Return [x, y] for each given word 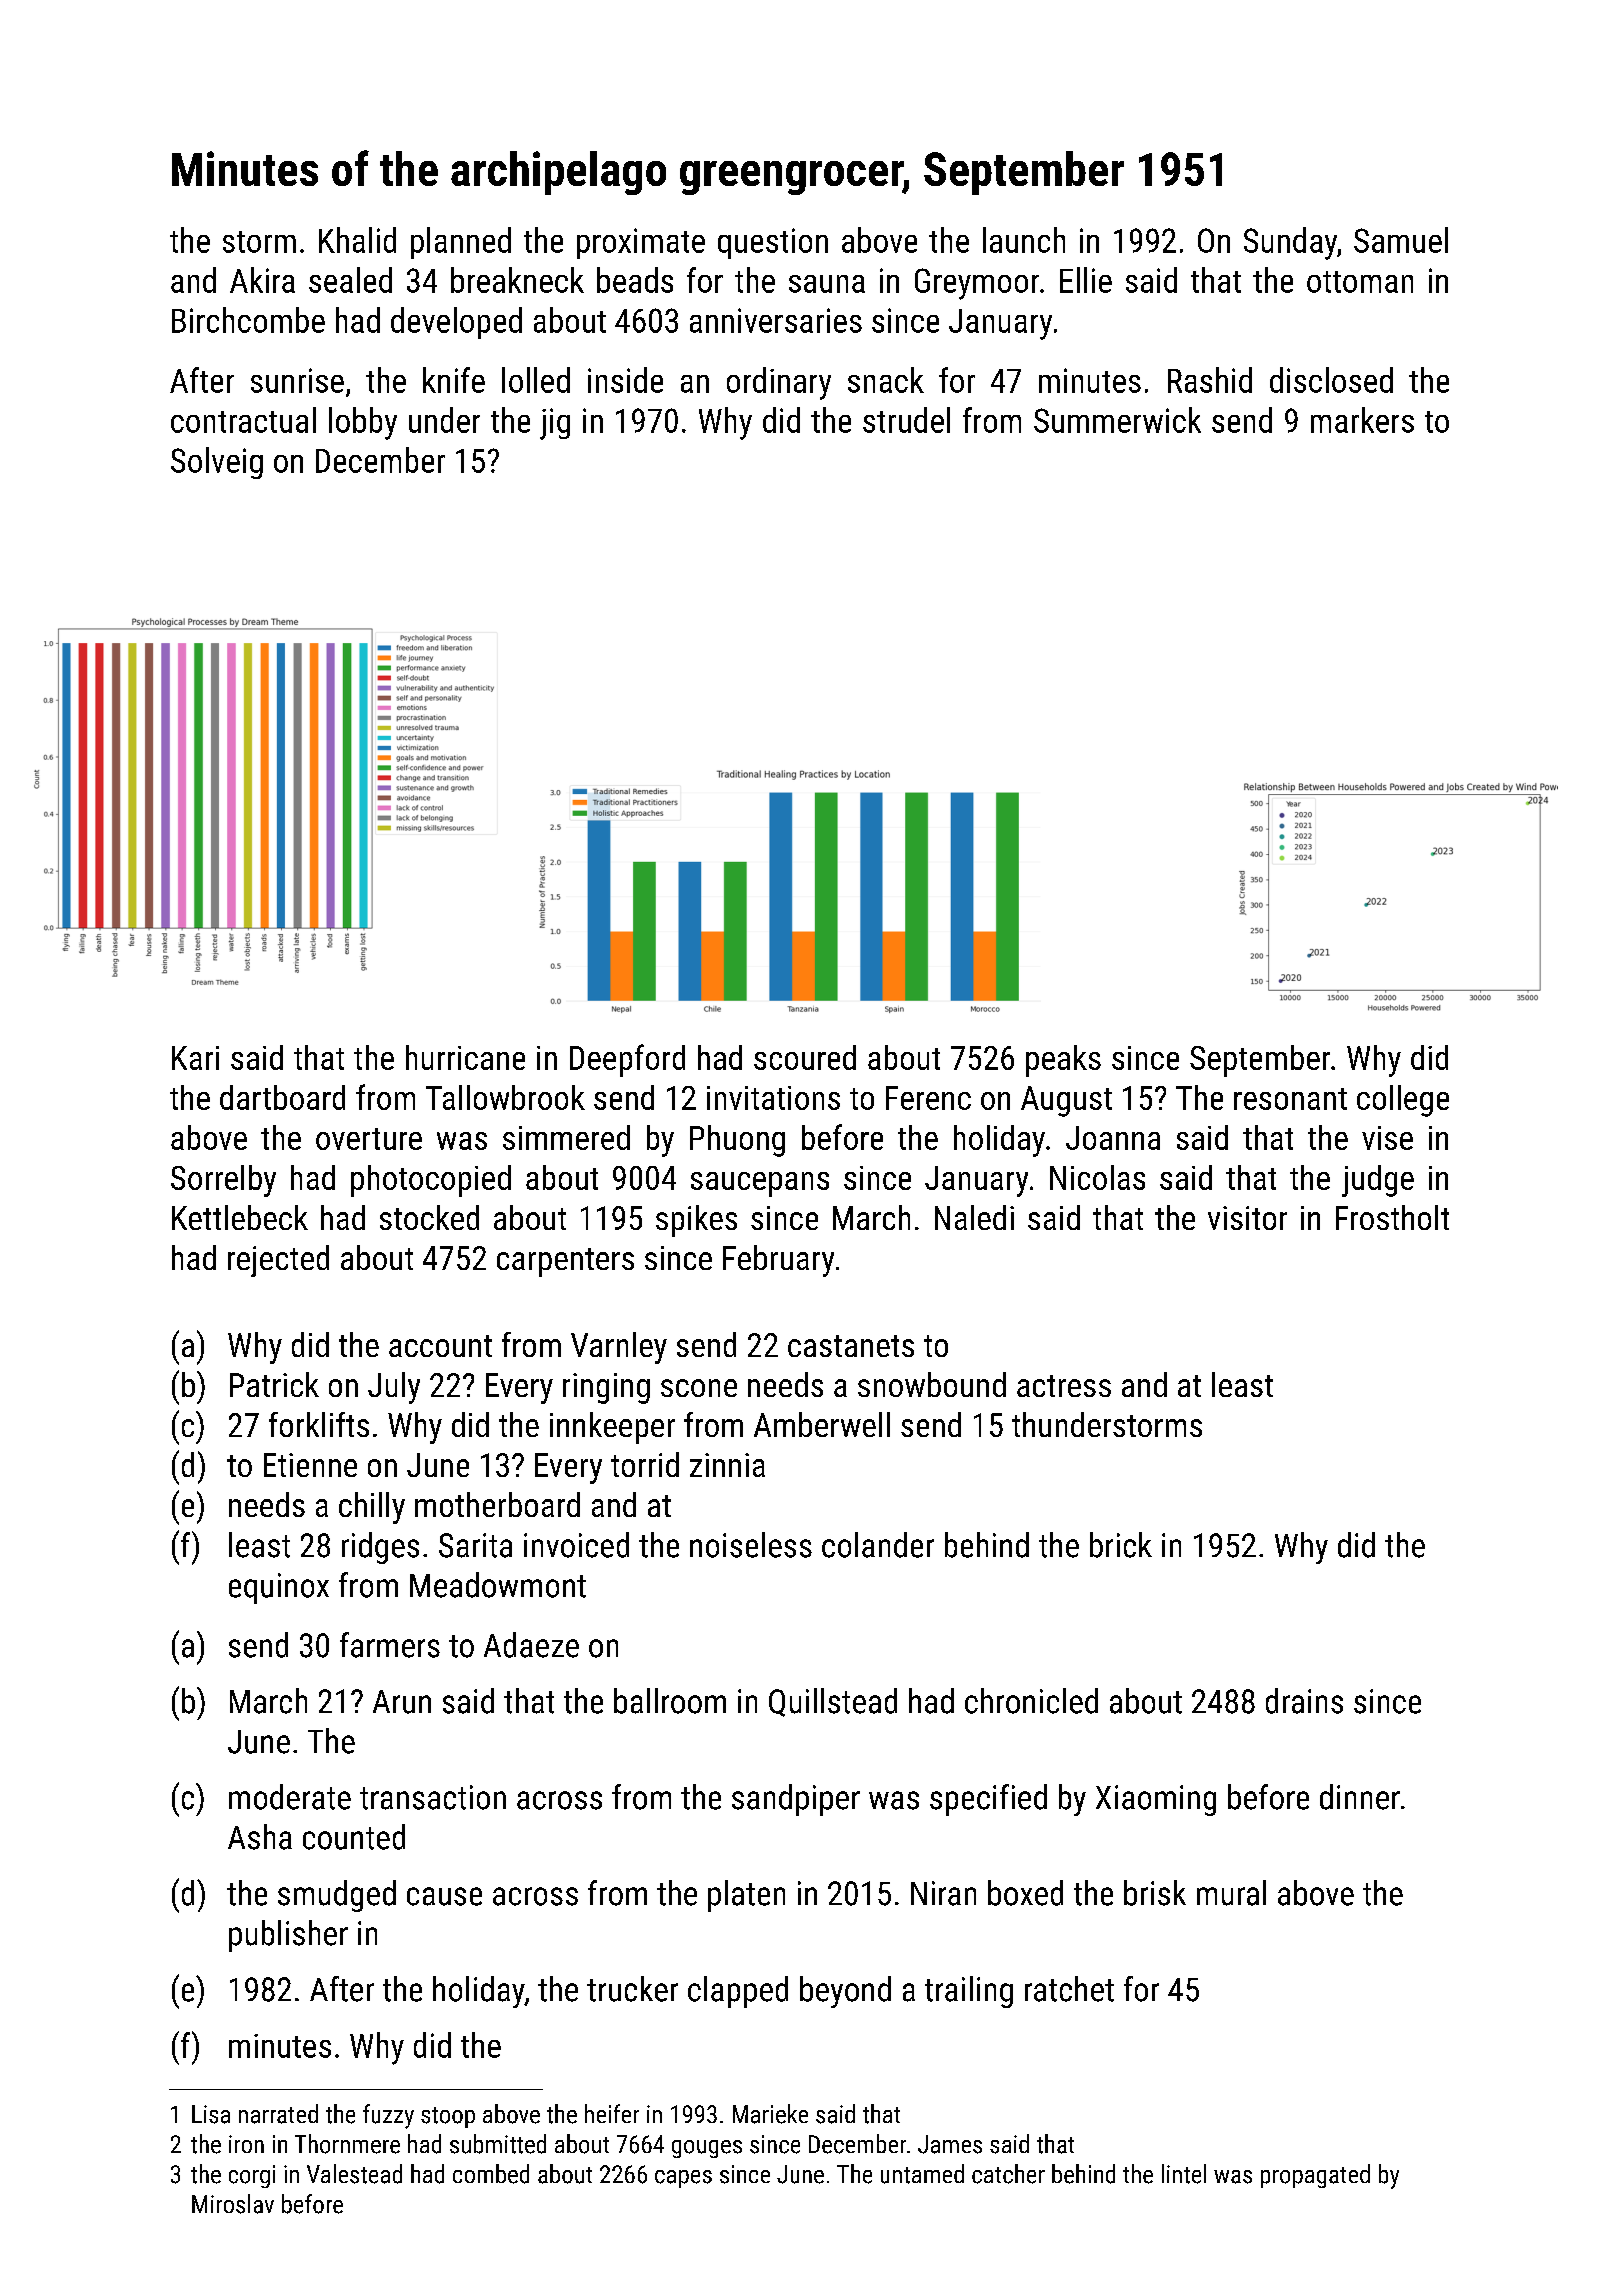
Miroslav [233, 2204]
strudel [906, 420]
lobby [363, 423]
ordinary [779, 383]
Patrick [274, 1384]
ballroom [670, 1701]
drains [1304, 1701]
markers [1362, 420]
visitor [1247, 1218]
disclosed [1331, 380]
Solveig [217, 463]
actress [1064, 1386]
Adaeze [531, 1645]
